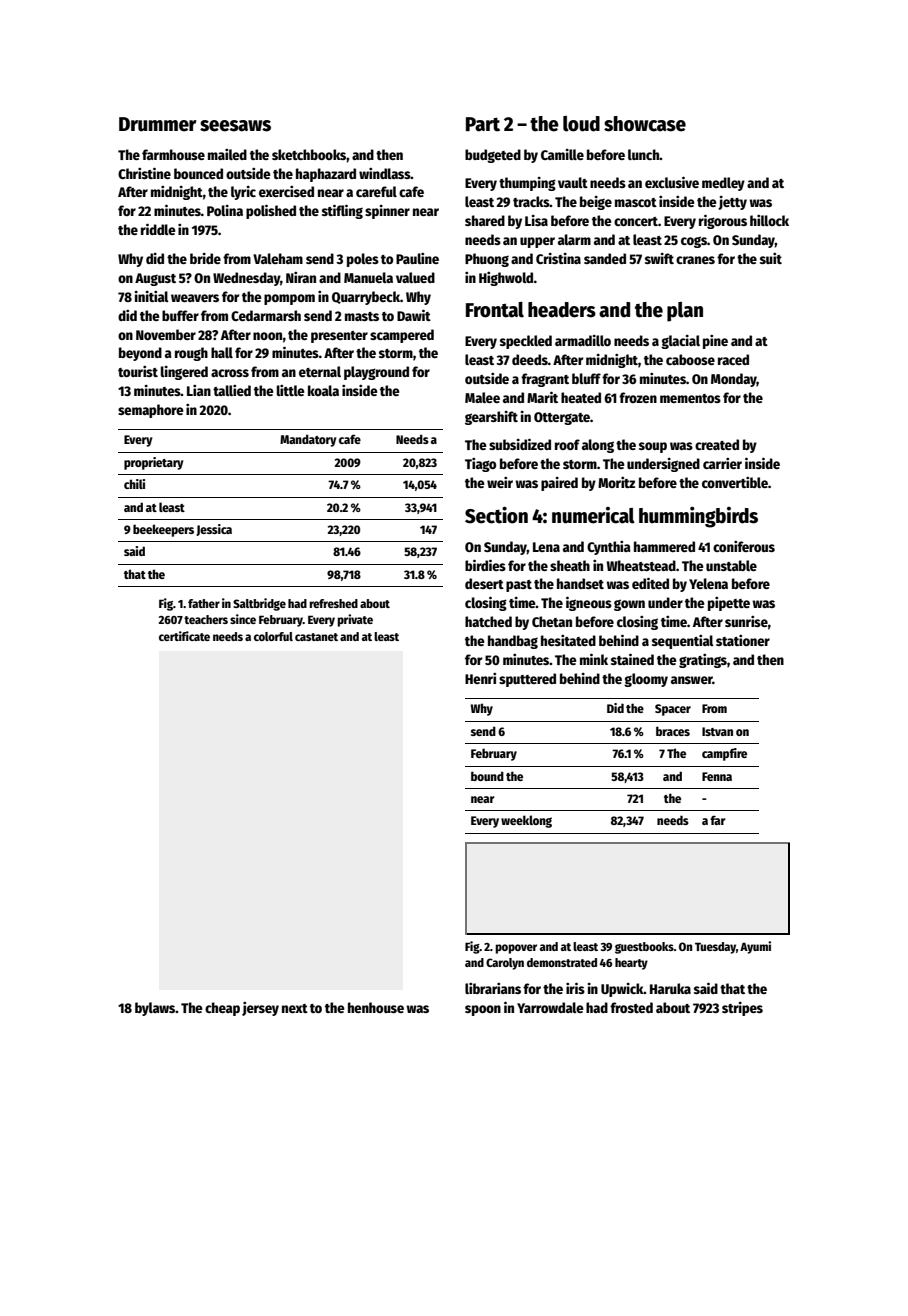 This screenshot has width=908, height=1316. What do you see at coordinates (703, 661) in the screenshot?
I see `gratings` at bounding box center [703, 661].
